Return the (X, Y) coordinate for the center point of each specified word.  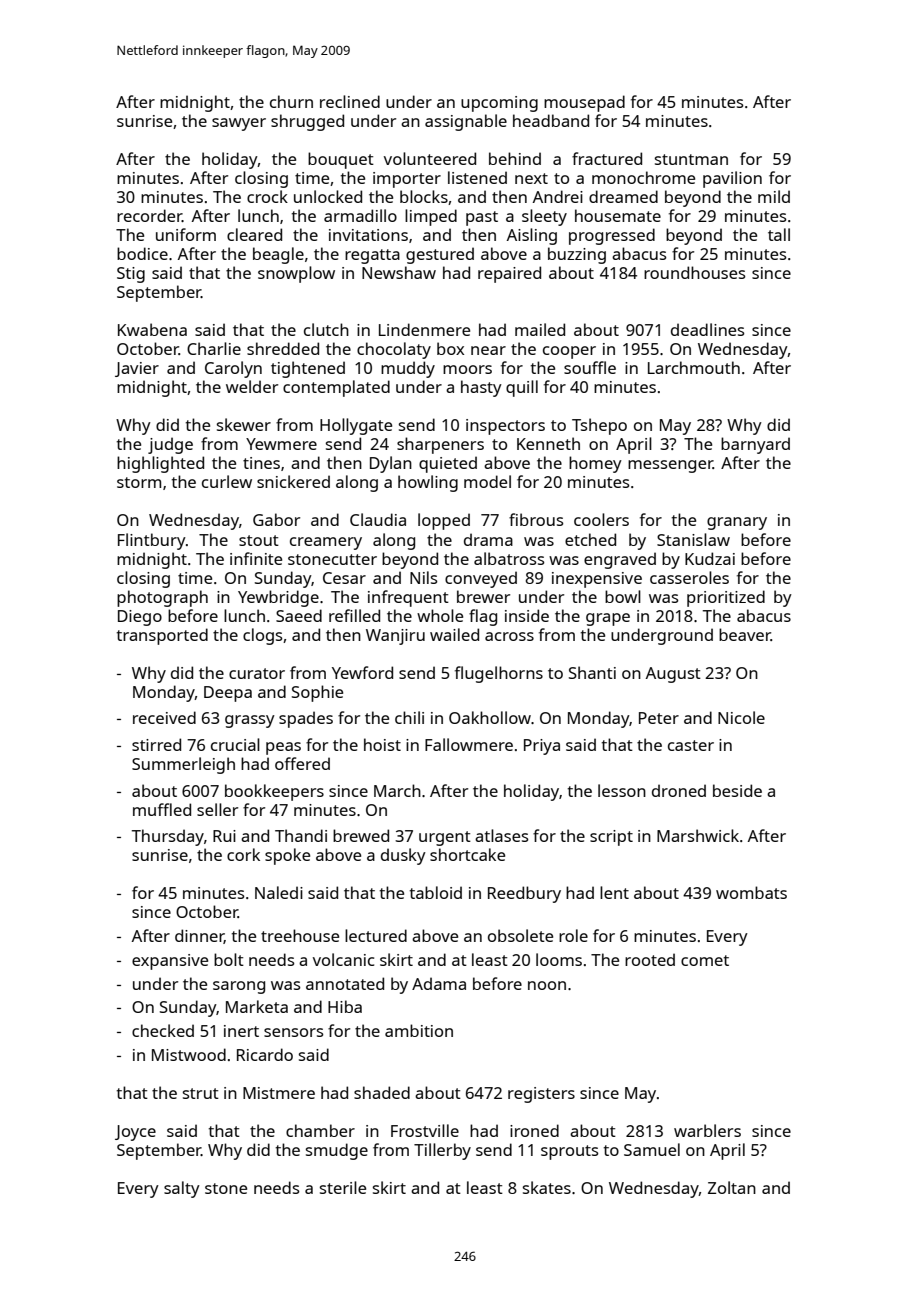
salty (182, 1189)
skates (547, 1187)
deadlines (707, 329)
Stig (131, 275)
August (673, 675)
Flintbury (152, 541)
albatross (509, 558)
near (488, 350)
